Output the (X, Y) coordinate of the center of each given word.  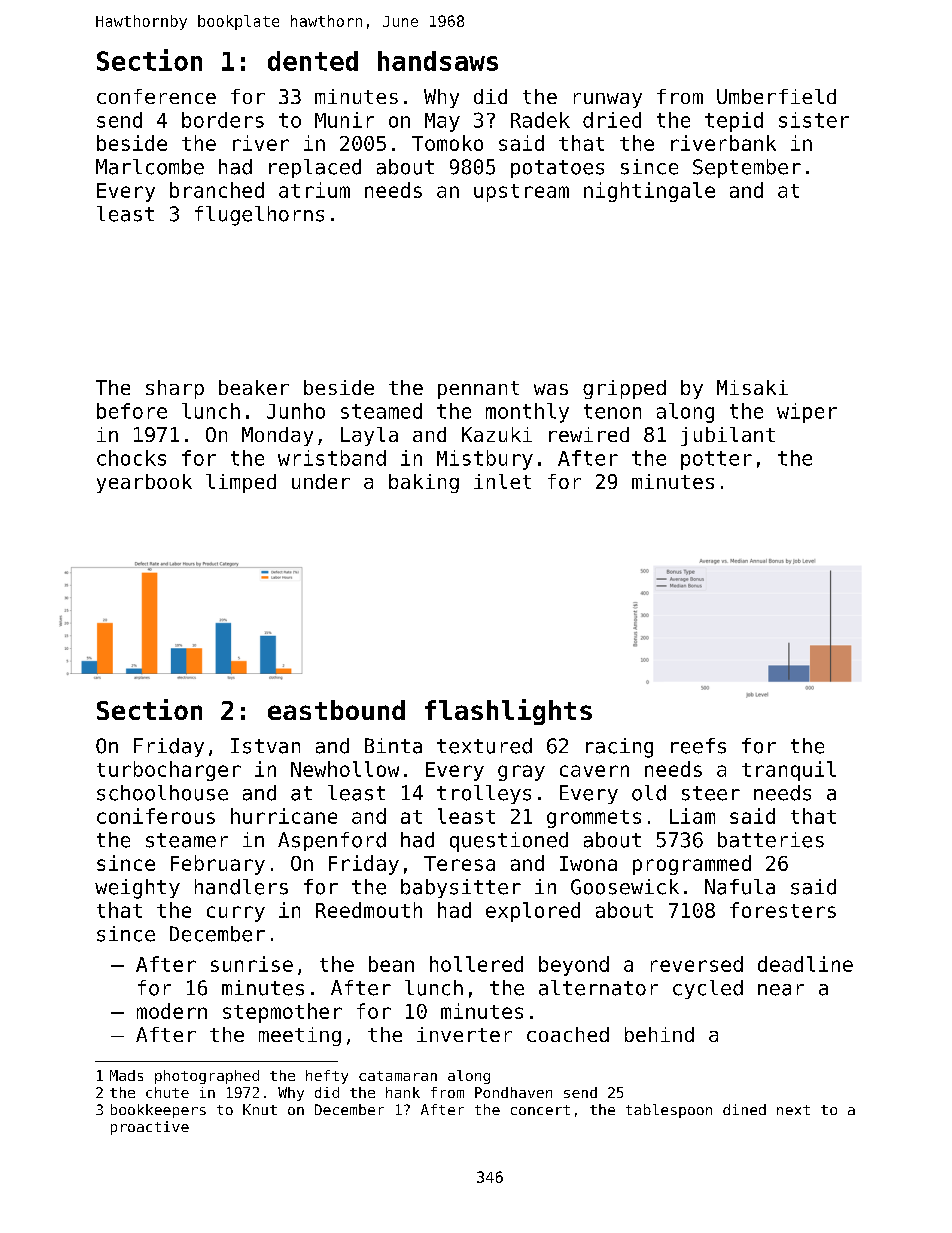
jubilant (728, 436)
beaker (254, 387)
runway (608, 100)
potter (716, 460)
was (551, 389)
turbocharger (169, 771)
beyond (574, 966)
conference (156, 96)
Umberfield (776, 96)
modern (172, 1011)
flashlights (508, 712)
